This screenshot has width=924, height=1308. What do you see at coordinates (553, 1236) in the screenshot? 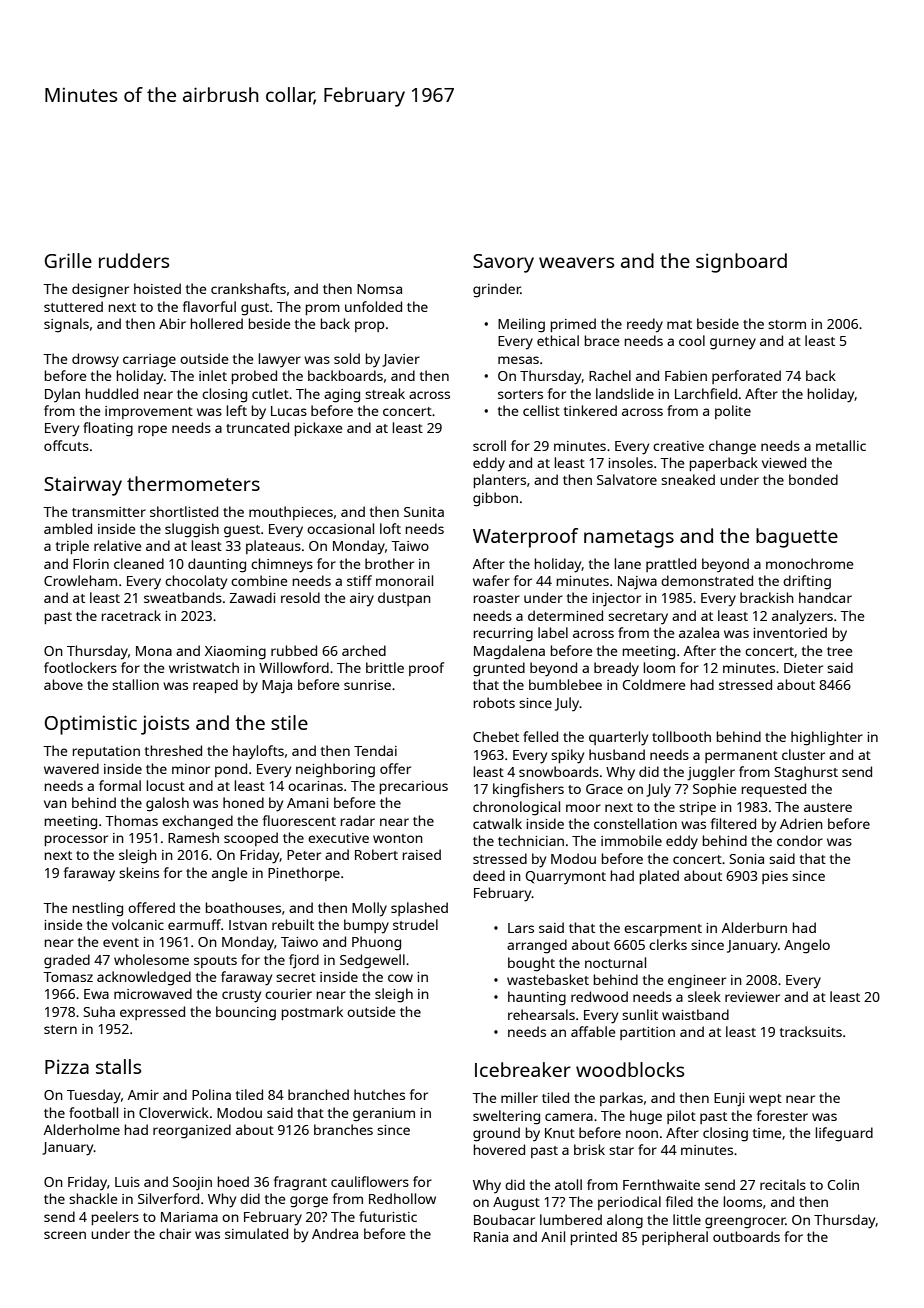
I see `Anil` at bounding box center [553, 1236].
